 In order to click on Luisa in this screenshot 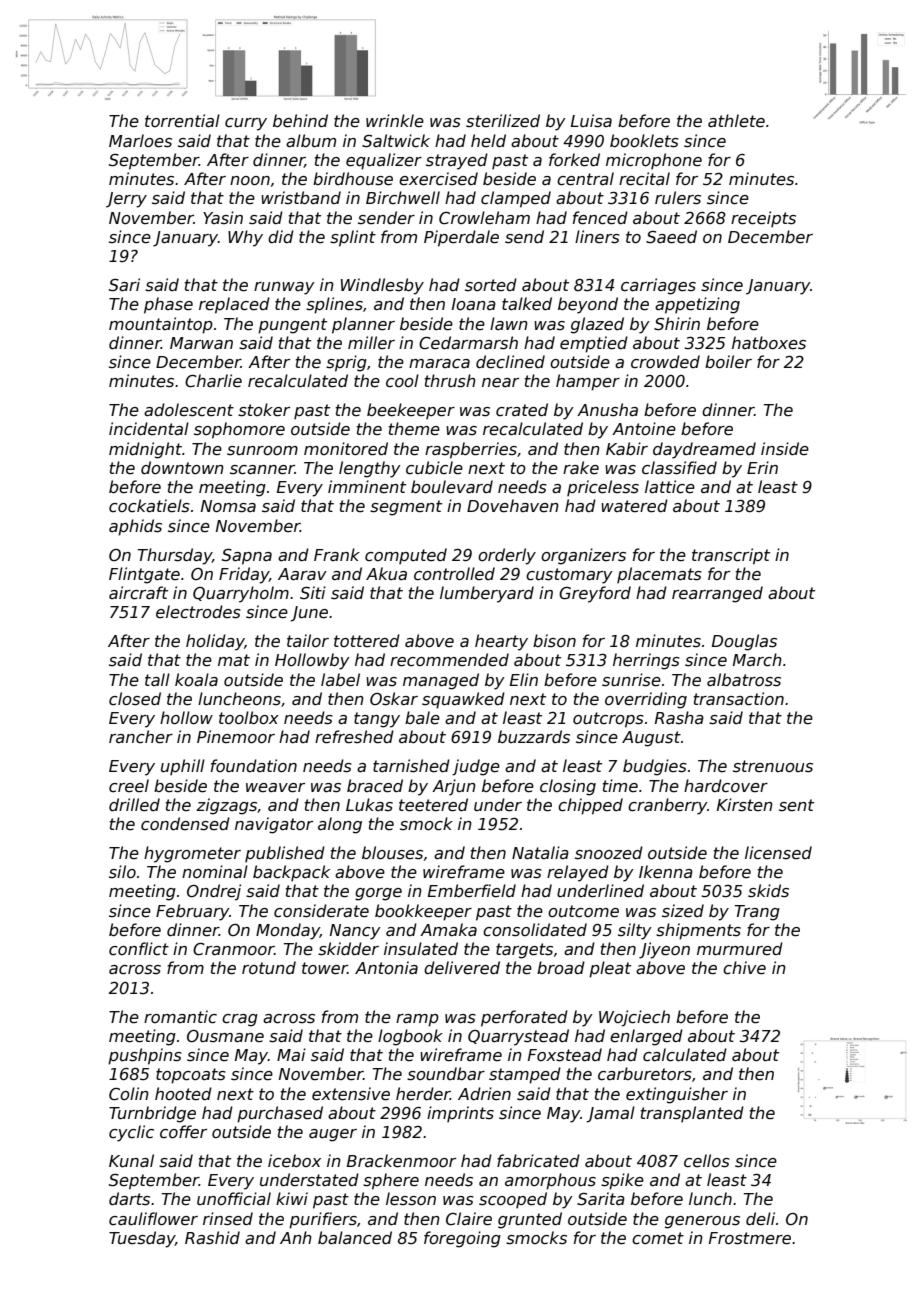, I will do `click(591, 121)`.
